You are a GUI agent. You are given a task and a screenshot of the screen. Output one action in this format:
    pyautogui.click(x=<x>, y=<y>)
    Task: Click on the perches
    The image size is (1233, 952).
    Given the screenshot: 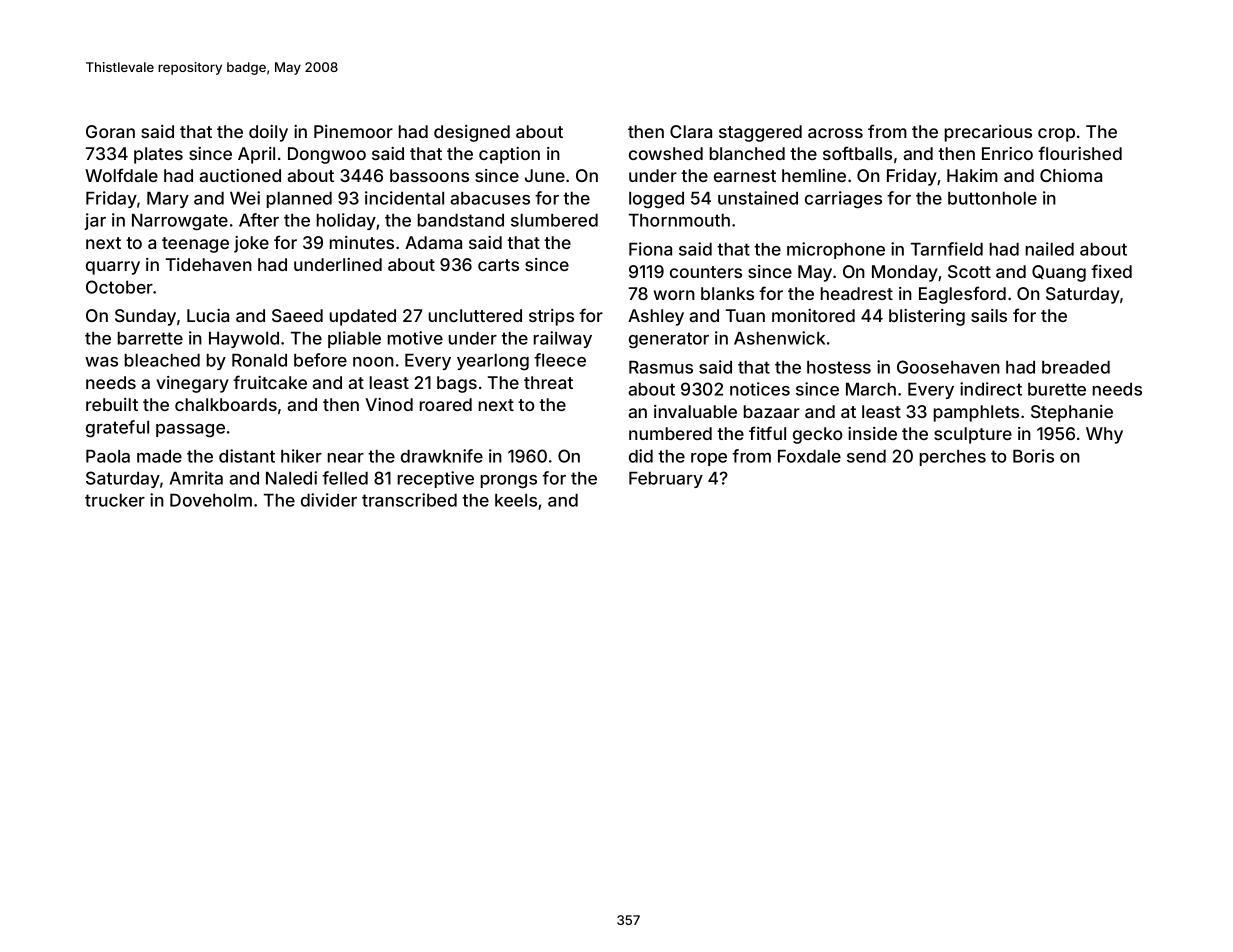 What is the action you would take?
    pyautogui.click(x=953, y=458)
